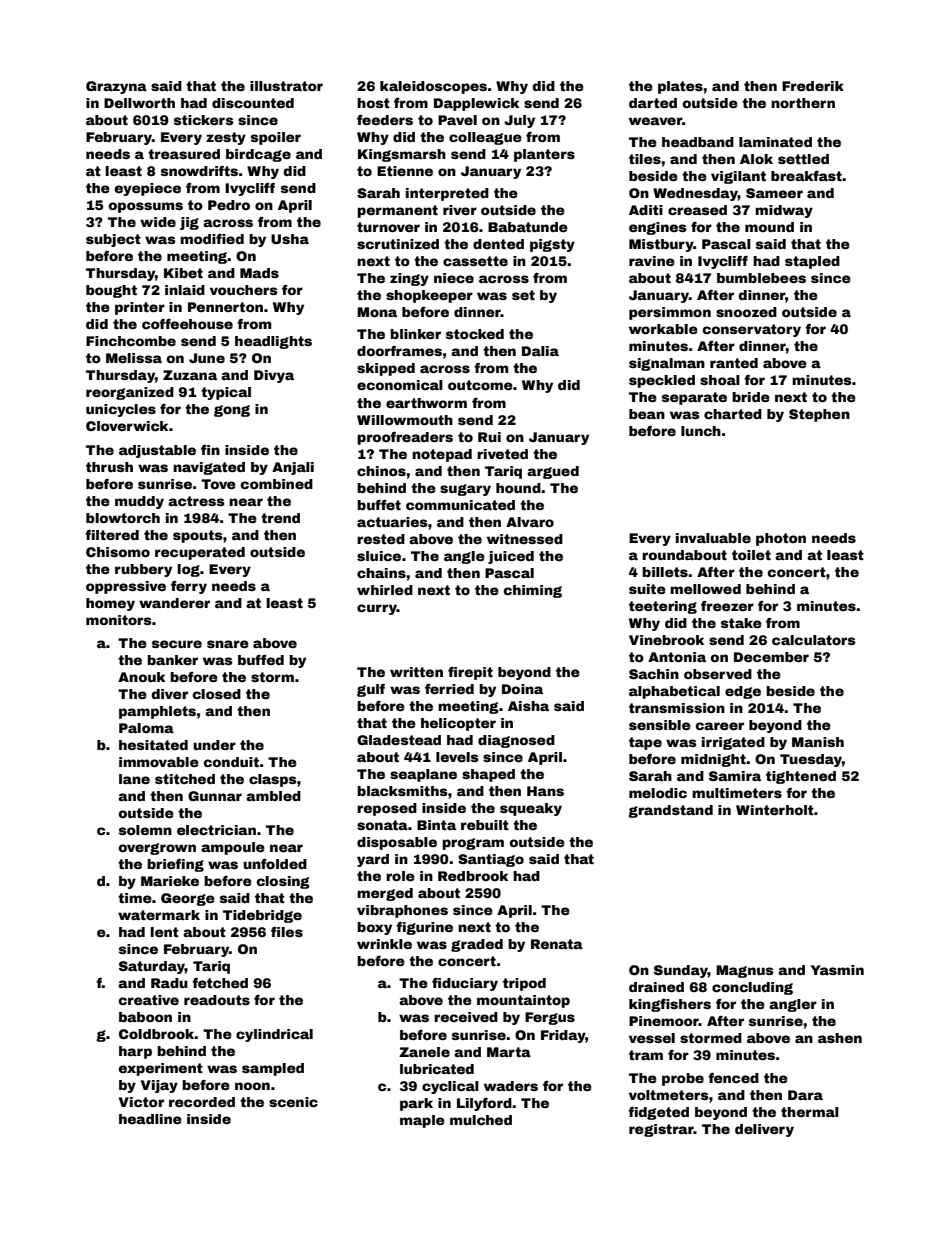 Image resolution: width=952 pixels, height=1233 pixels. I want to click on mellowed, so click(705, 589).
